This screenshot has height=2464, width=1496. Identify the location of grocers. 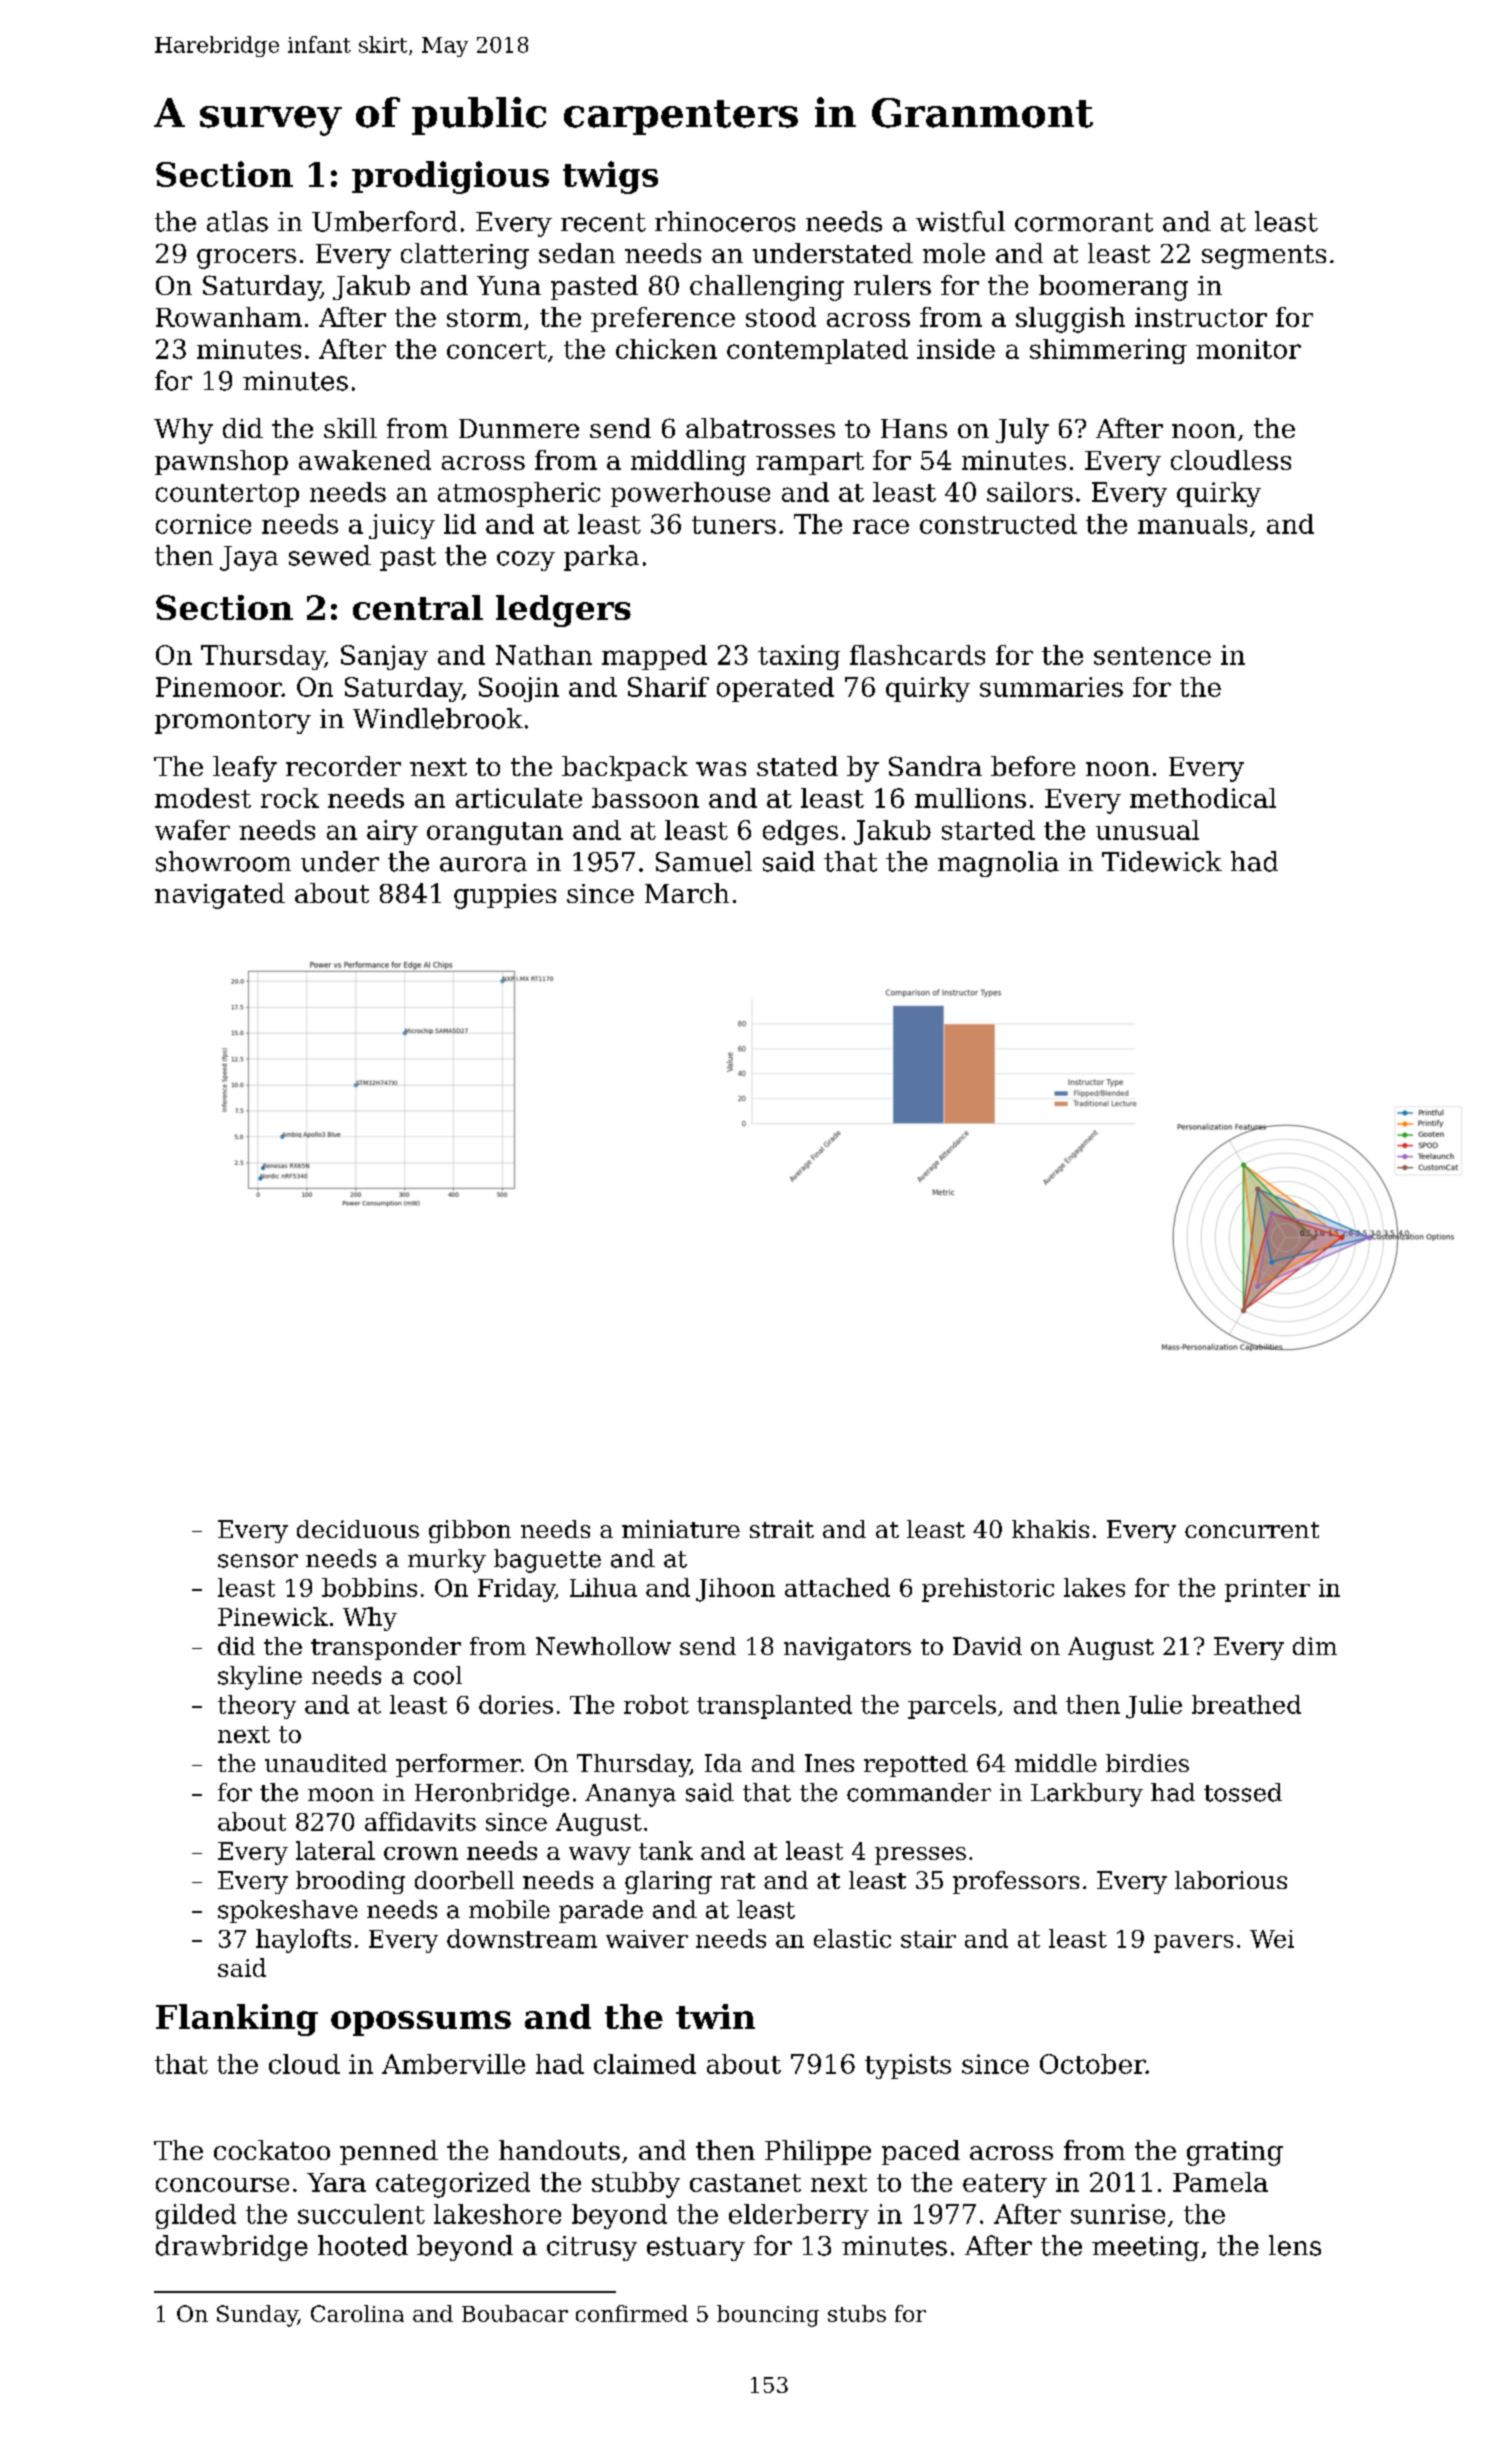
(246, 259).
